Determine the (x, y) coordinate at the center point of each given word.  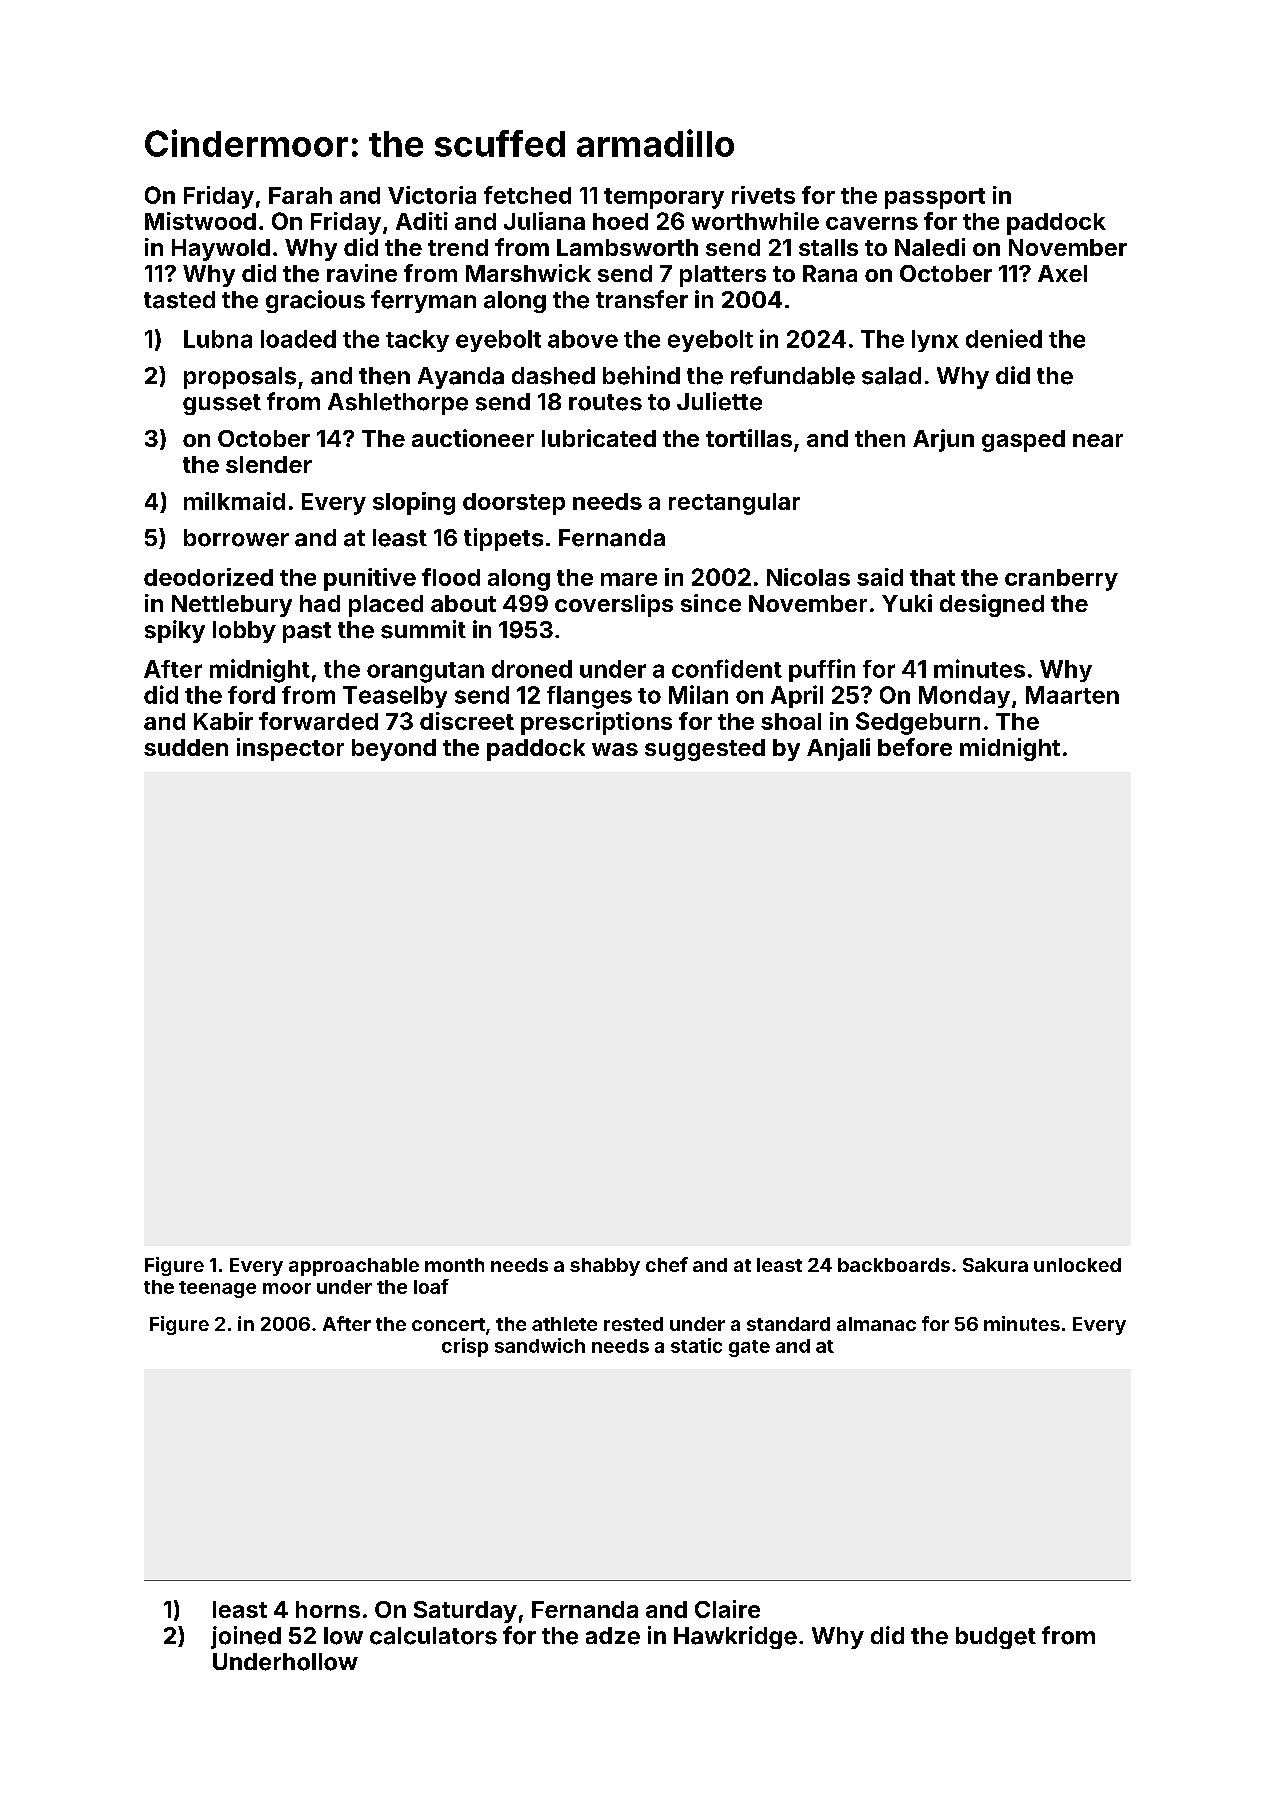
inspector (290, 749)
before (915, 747)
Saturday (465, 1612)
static (696, 1345)
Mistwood (200, 221)
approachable (354, 1267)
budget (996, 1638)
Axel (1062, 273)
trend (458, 247)
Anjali (838, 749)
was (615, 749)
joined (246, 1637)
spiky (175, 631)
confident (727, 668)
